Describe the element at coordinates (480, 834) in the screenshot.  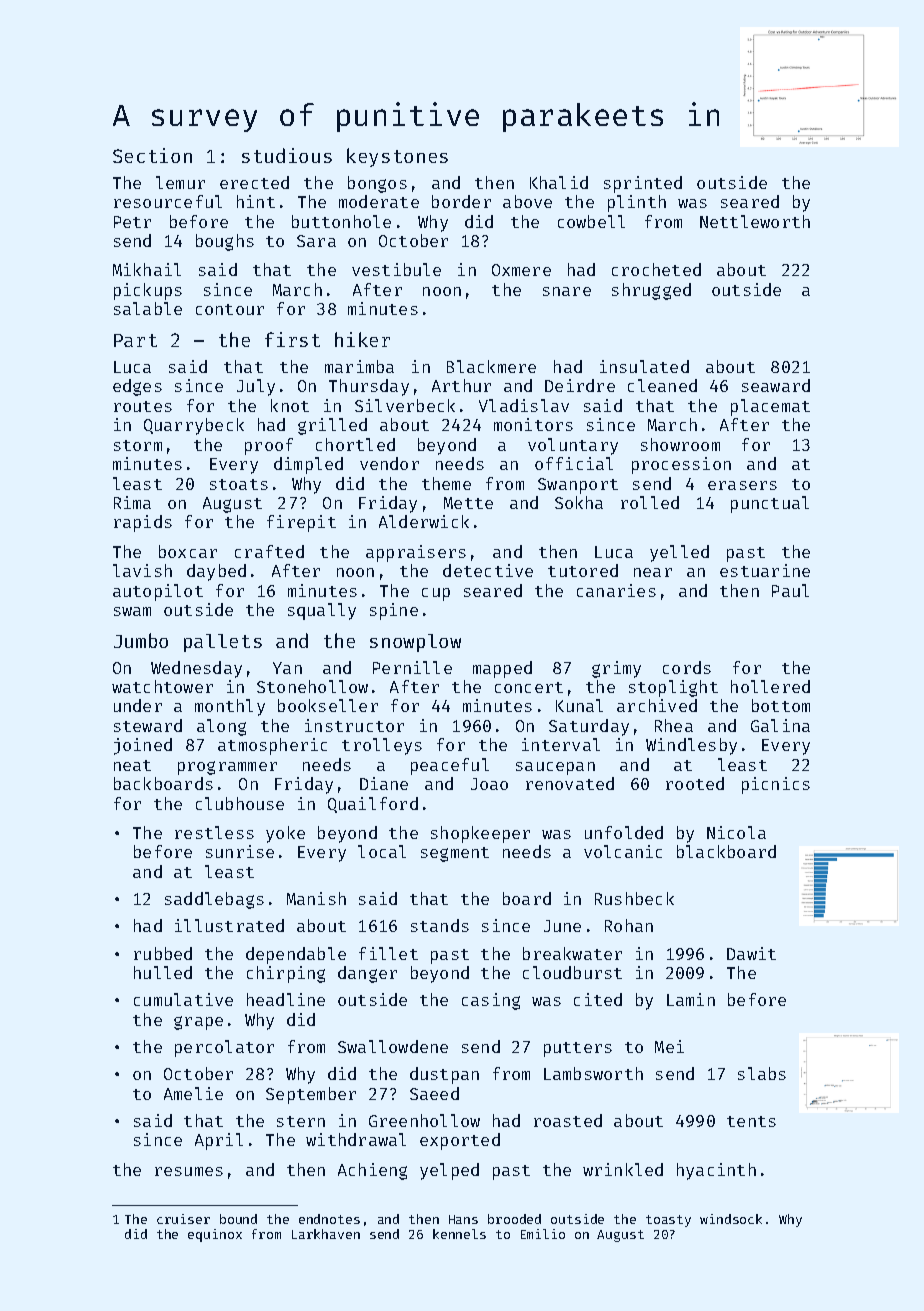
I see `shopkeeper` at that location.
